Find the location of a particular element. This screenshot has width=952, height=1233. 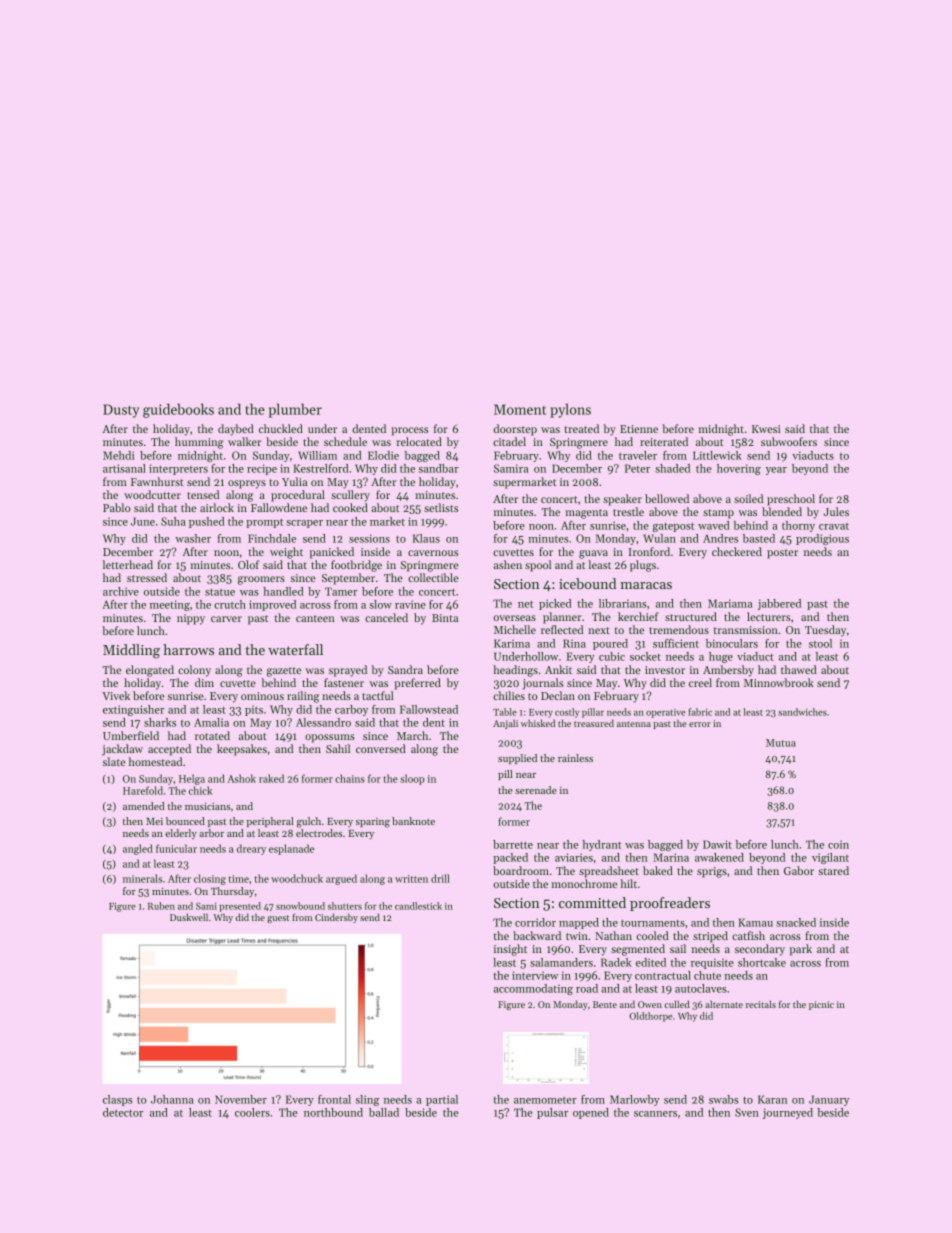

Dusty is located at coordinates (121, 411).
